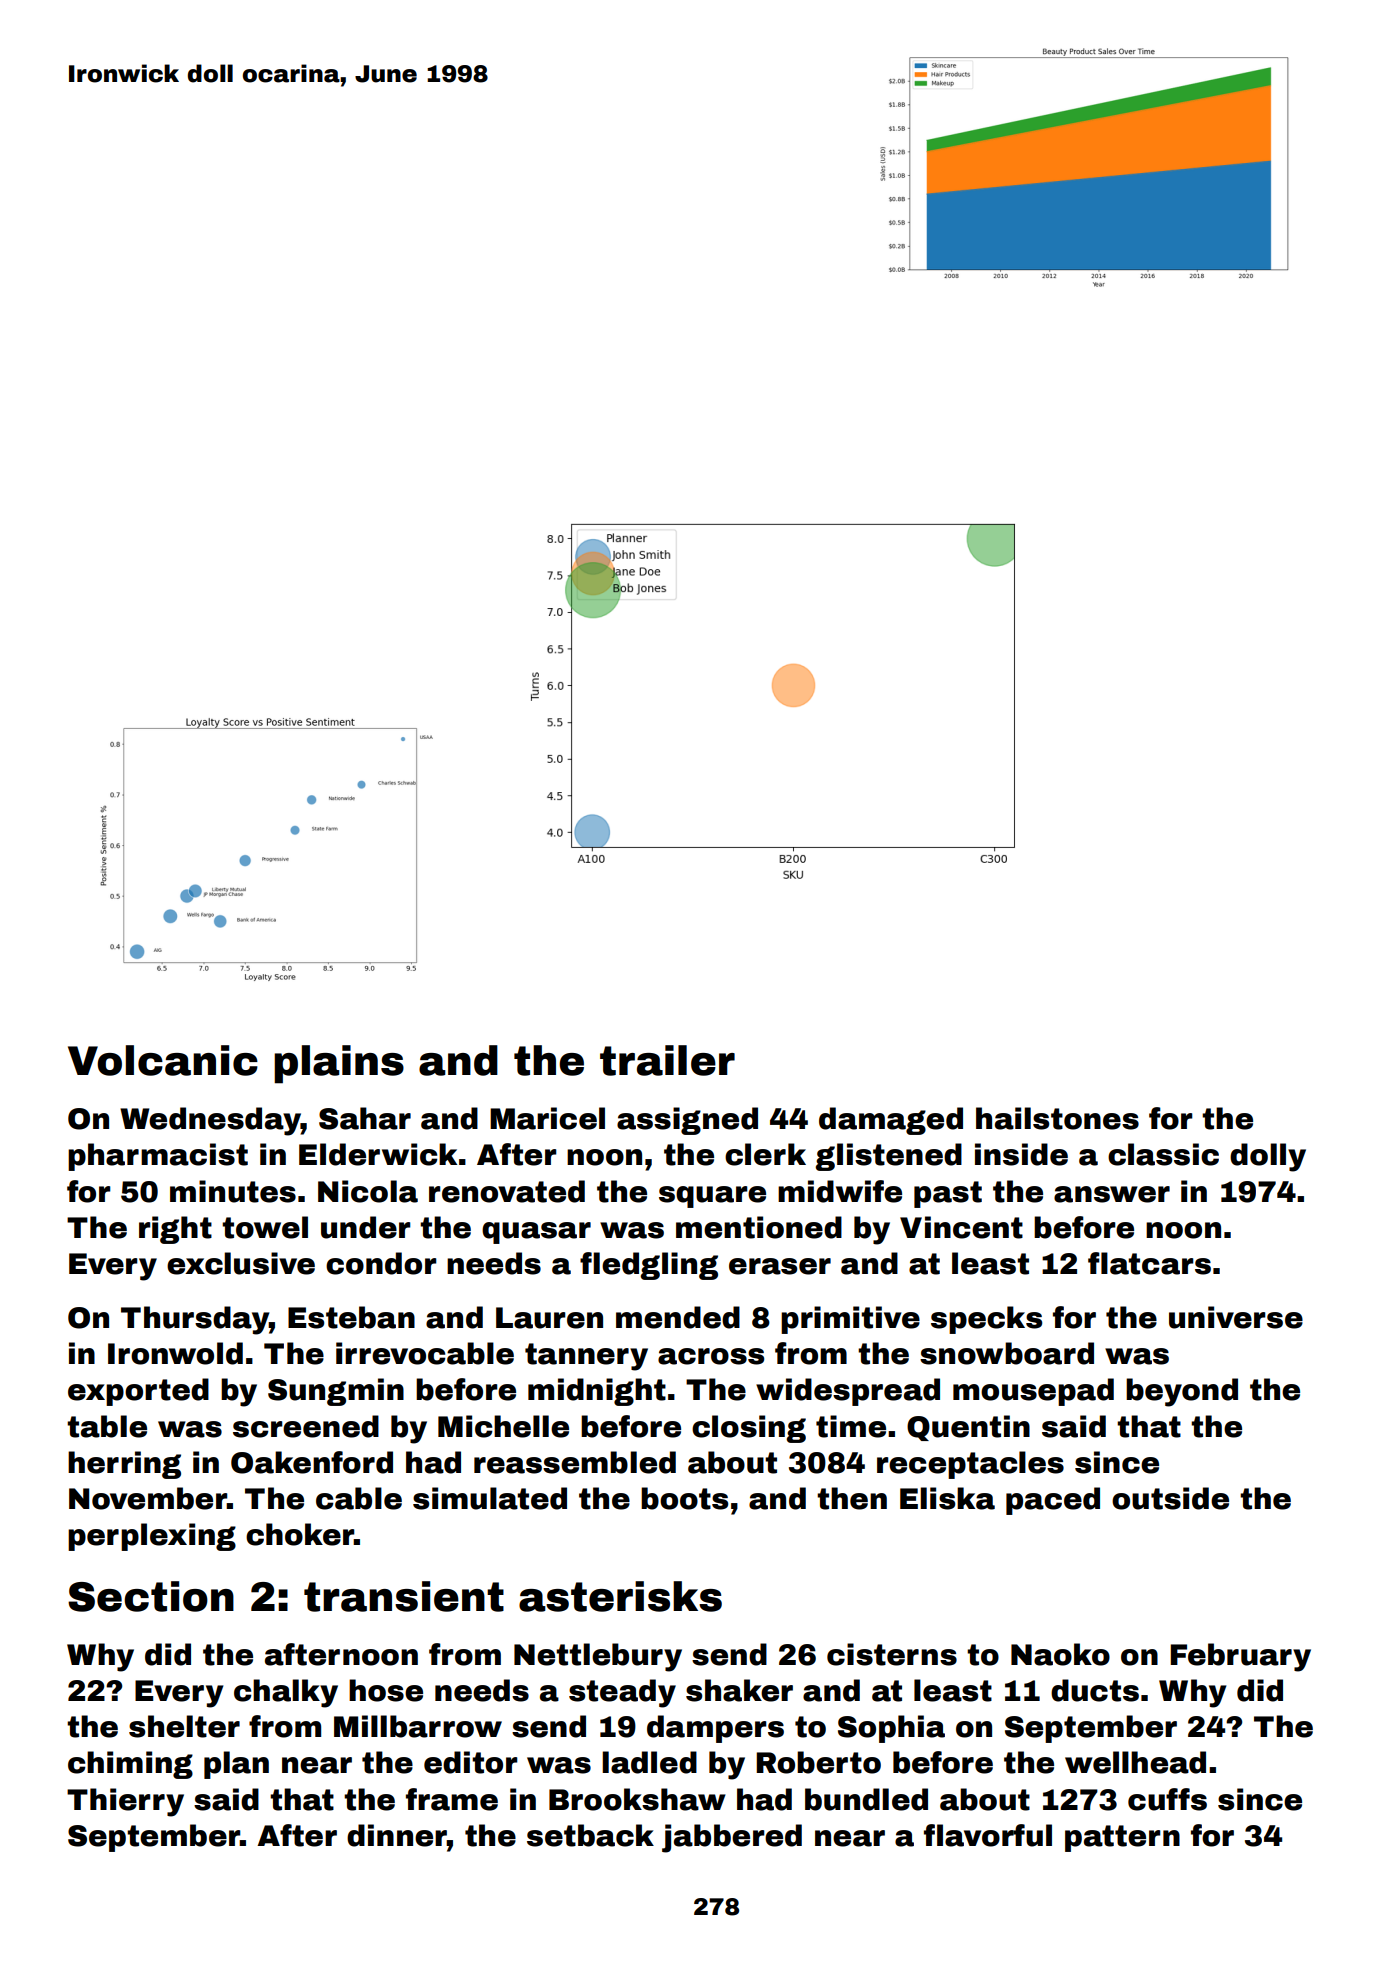 The image size is (1386, 1969). I want to click on outside, so click(1170, 1498).
